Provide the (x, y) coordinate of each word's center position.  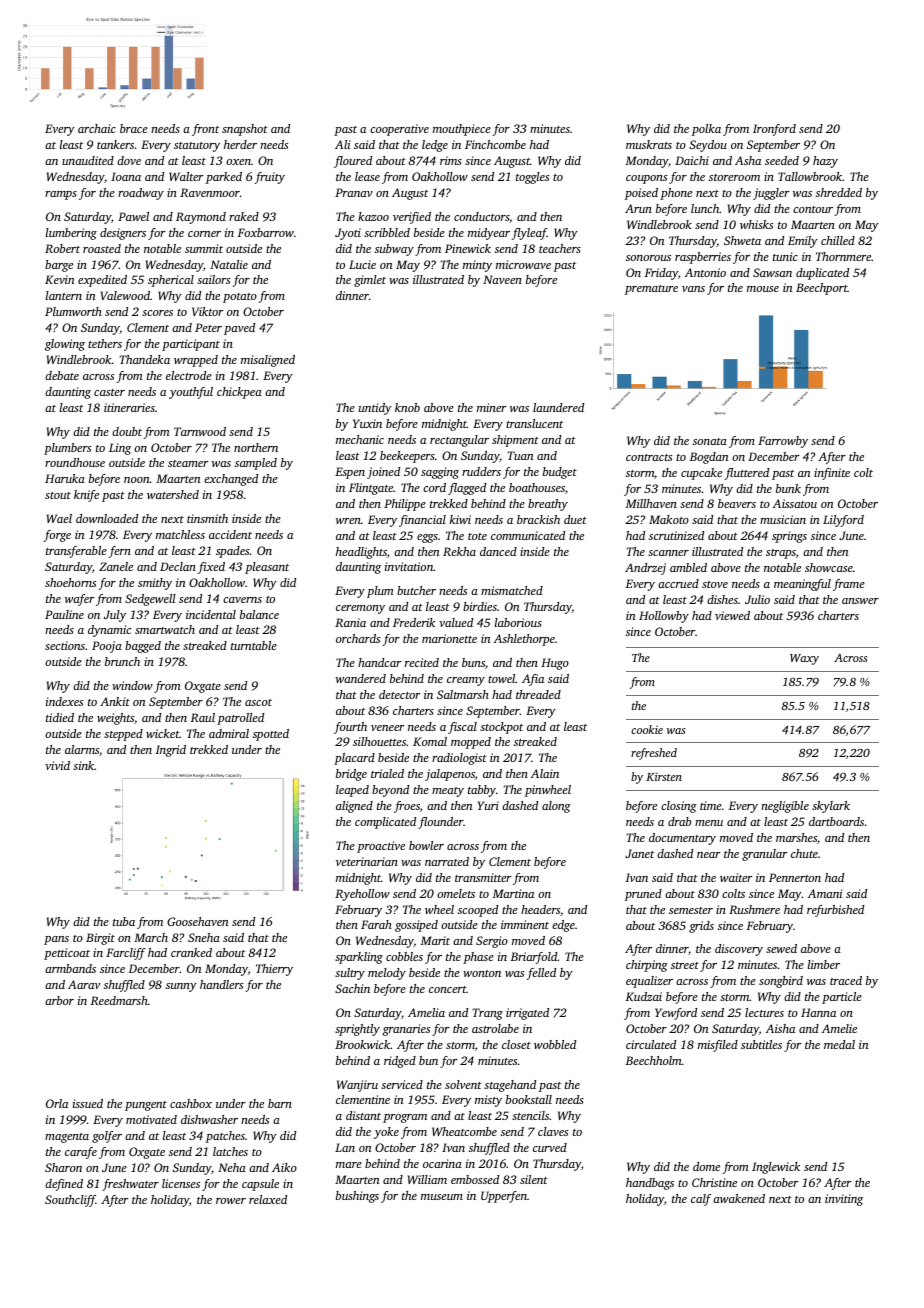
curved (550, 1147)
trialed (387, 773)
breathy (548, 505)
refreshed (654, 754)
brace (134, 128)
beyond (390, 791)
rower (231, 1201)
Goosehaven (197, 921)
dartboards (836, 821)
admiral (229, 733)
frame (849, 585)
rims (451, 160)
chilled (838, 240)
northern (256, 447)
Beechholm (654, 1060)
